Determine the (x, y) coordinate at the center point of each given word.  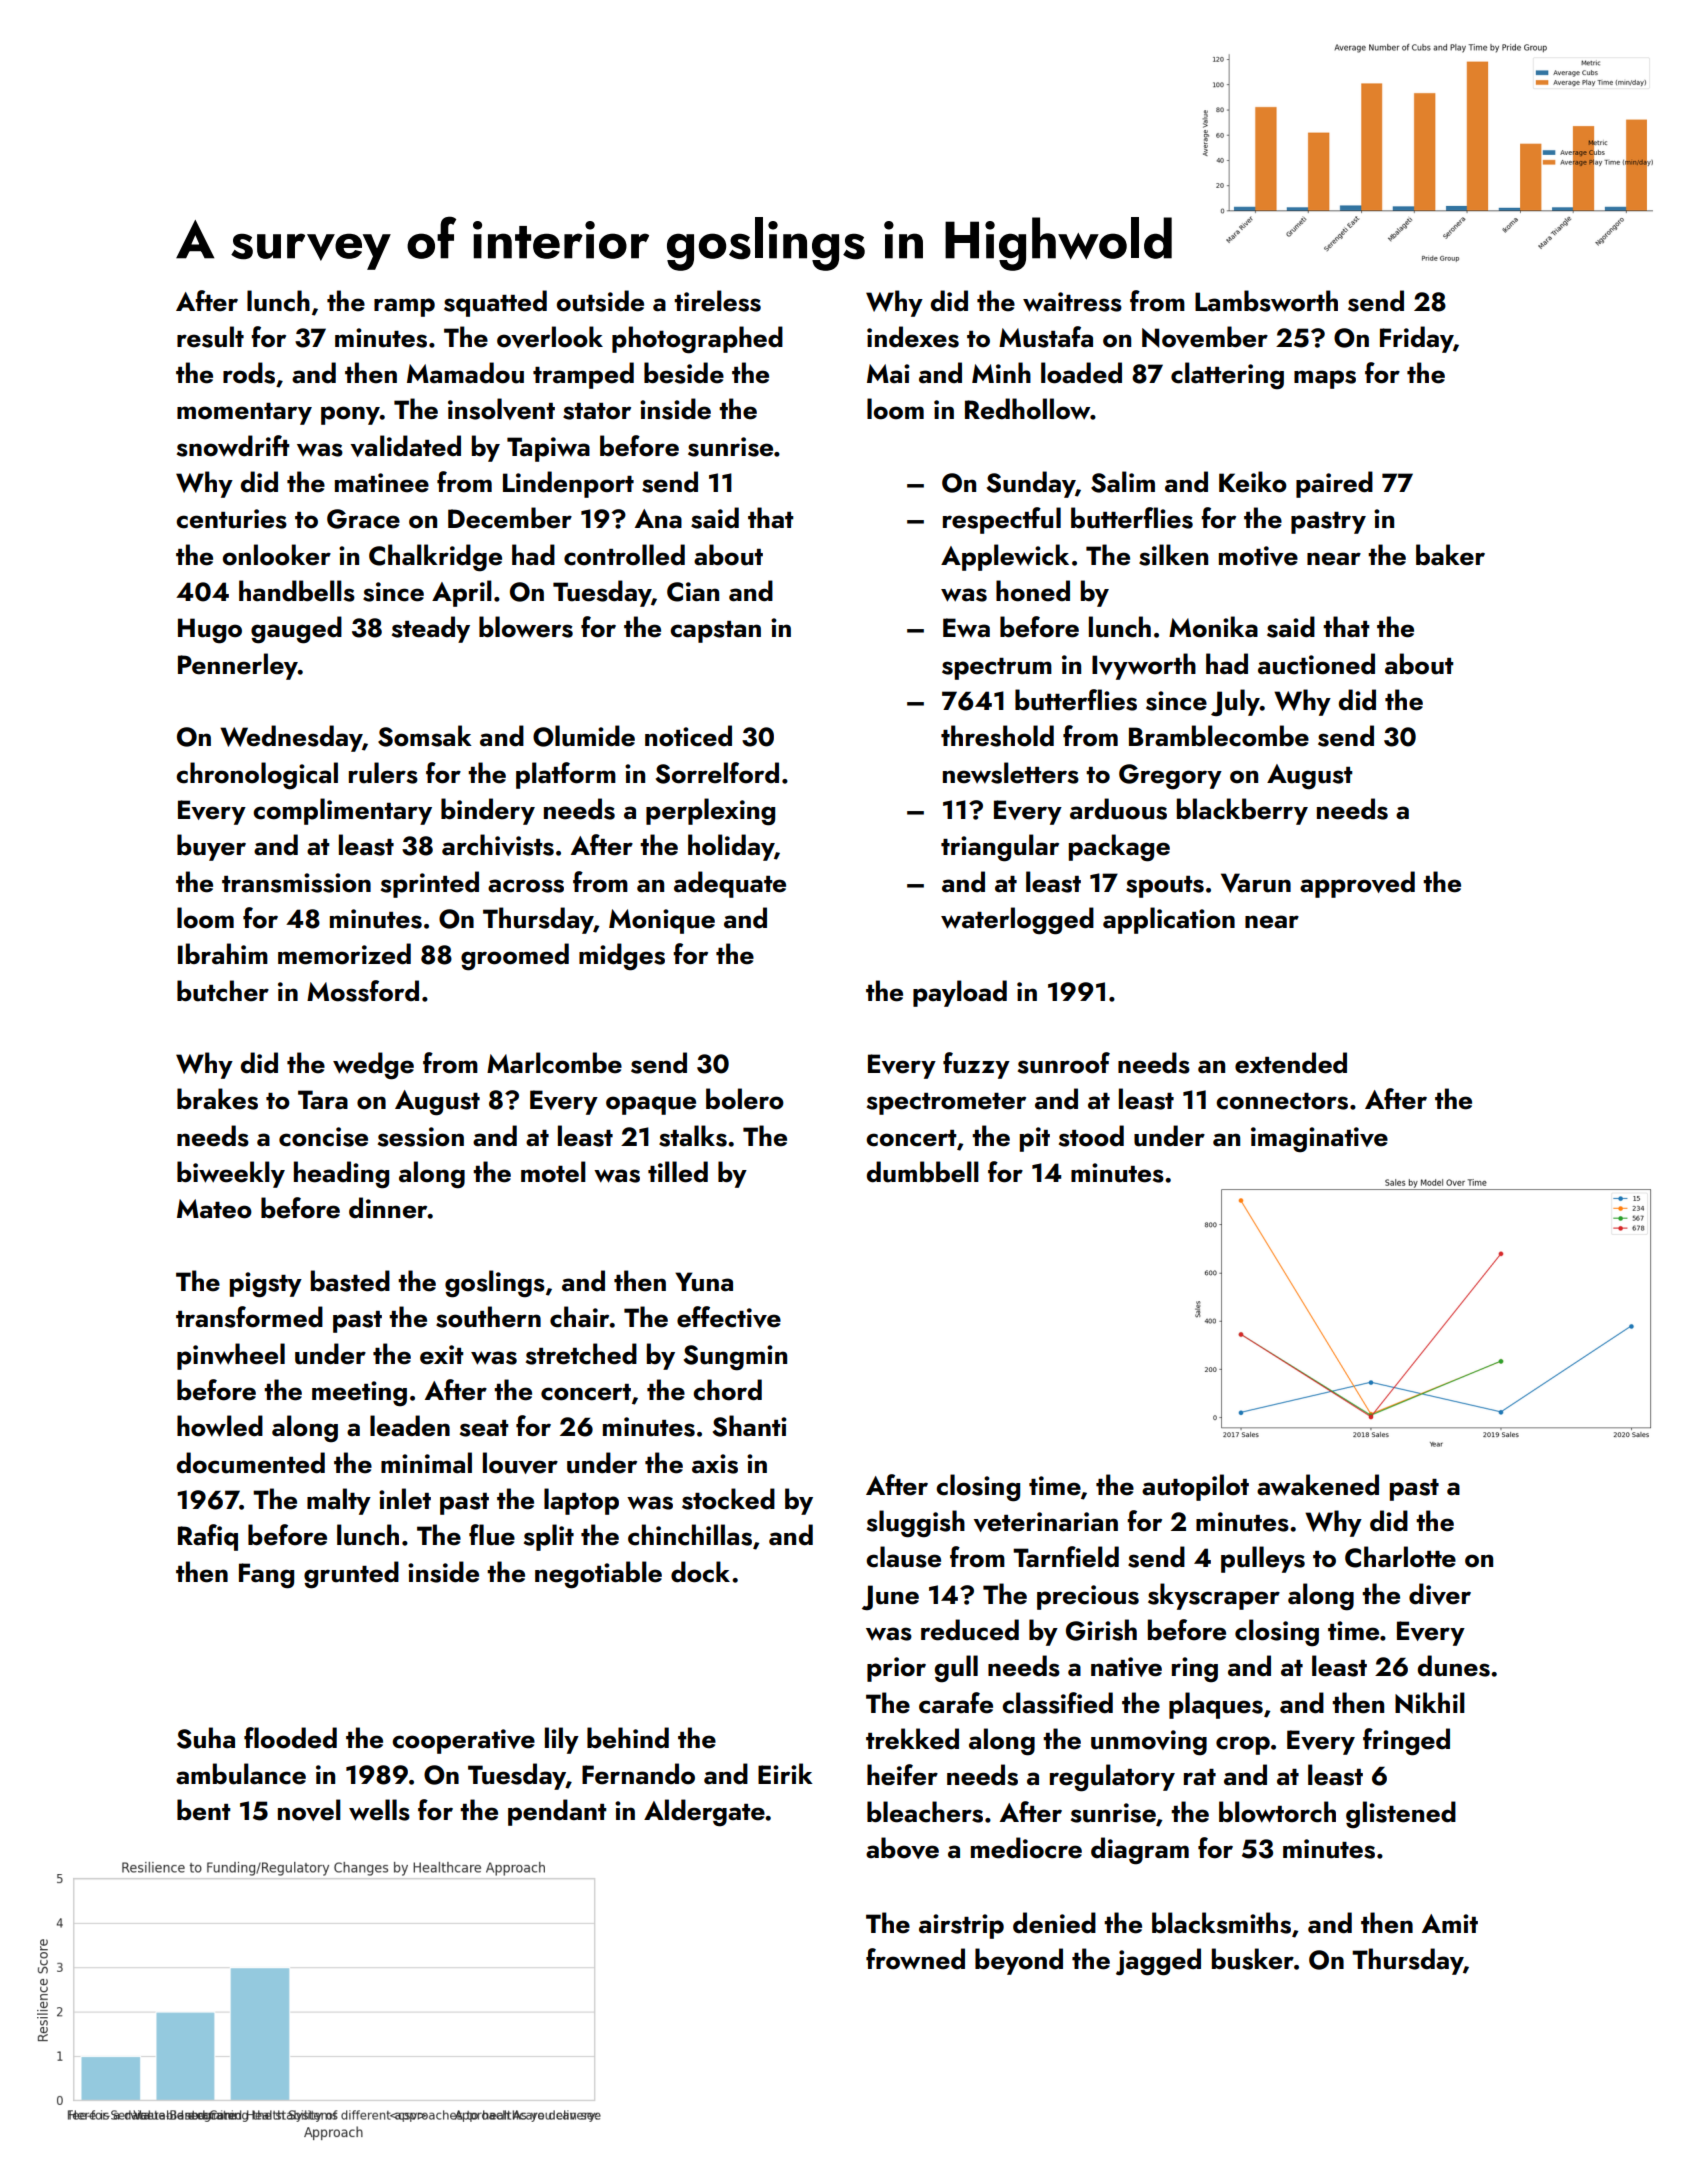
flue (492, 1535)
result (210, 337)
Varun (1256, 883)
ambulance (241, 1774)
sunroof (1064, 1063)
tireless (717, 301)
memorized (344, 954)
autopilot (1195, 1487)
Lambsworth (1266, 301)
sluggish (916, 1524)
